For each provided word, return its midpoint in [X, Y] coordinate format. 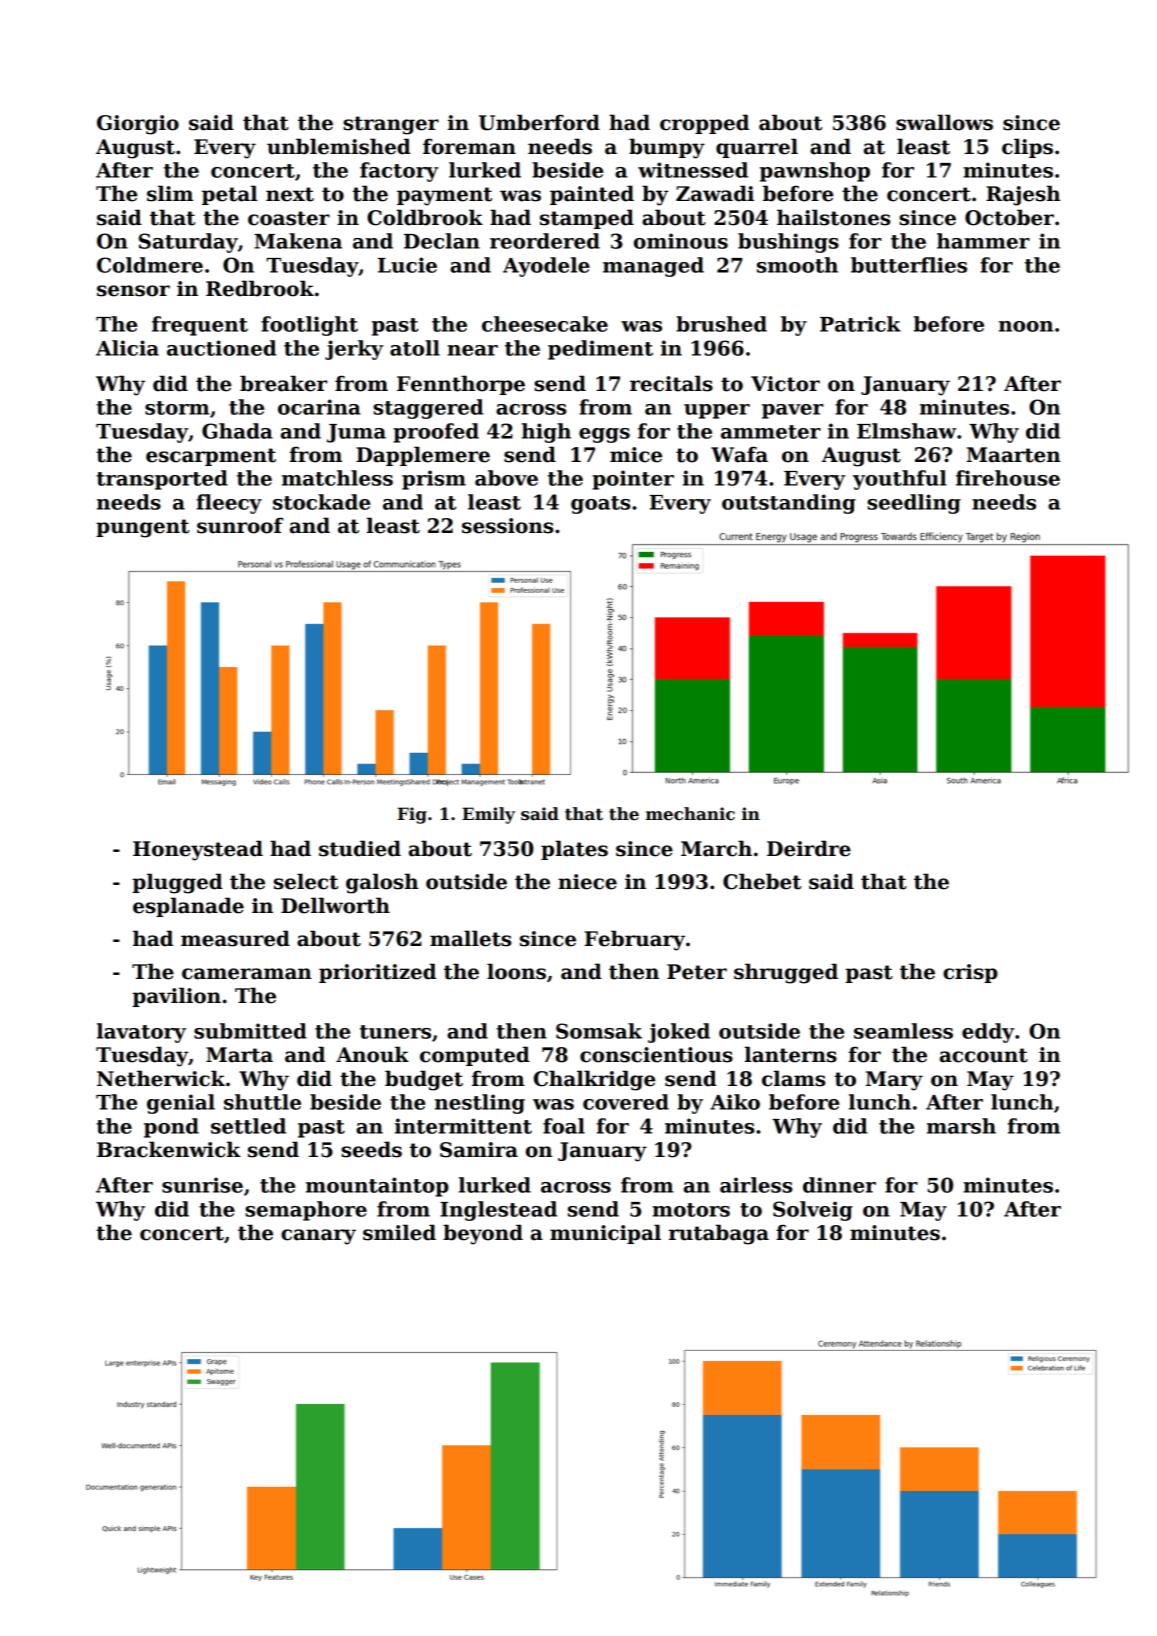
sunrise [202, 1185]
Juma [356, 433]
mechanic [690, 814]
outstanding [789, 504]
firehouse [1008, 478]
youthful [900, 480]
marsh [961, 1126]
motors [691, 1210]
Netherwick [161, 1078]
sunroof [240, 526]
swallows [944, 122]
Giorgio [138, 125]
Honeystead [198, 850]
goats [600, 505]
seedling [914, 504]
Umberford [539, 122]
